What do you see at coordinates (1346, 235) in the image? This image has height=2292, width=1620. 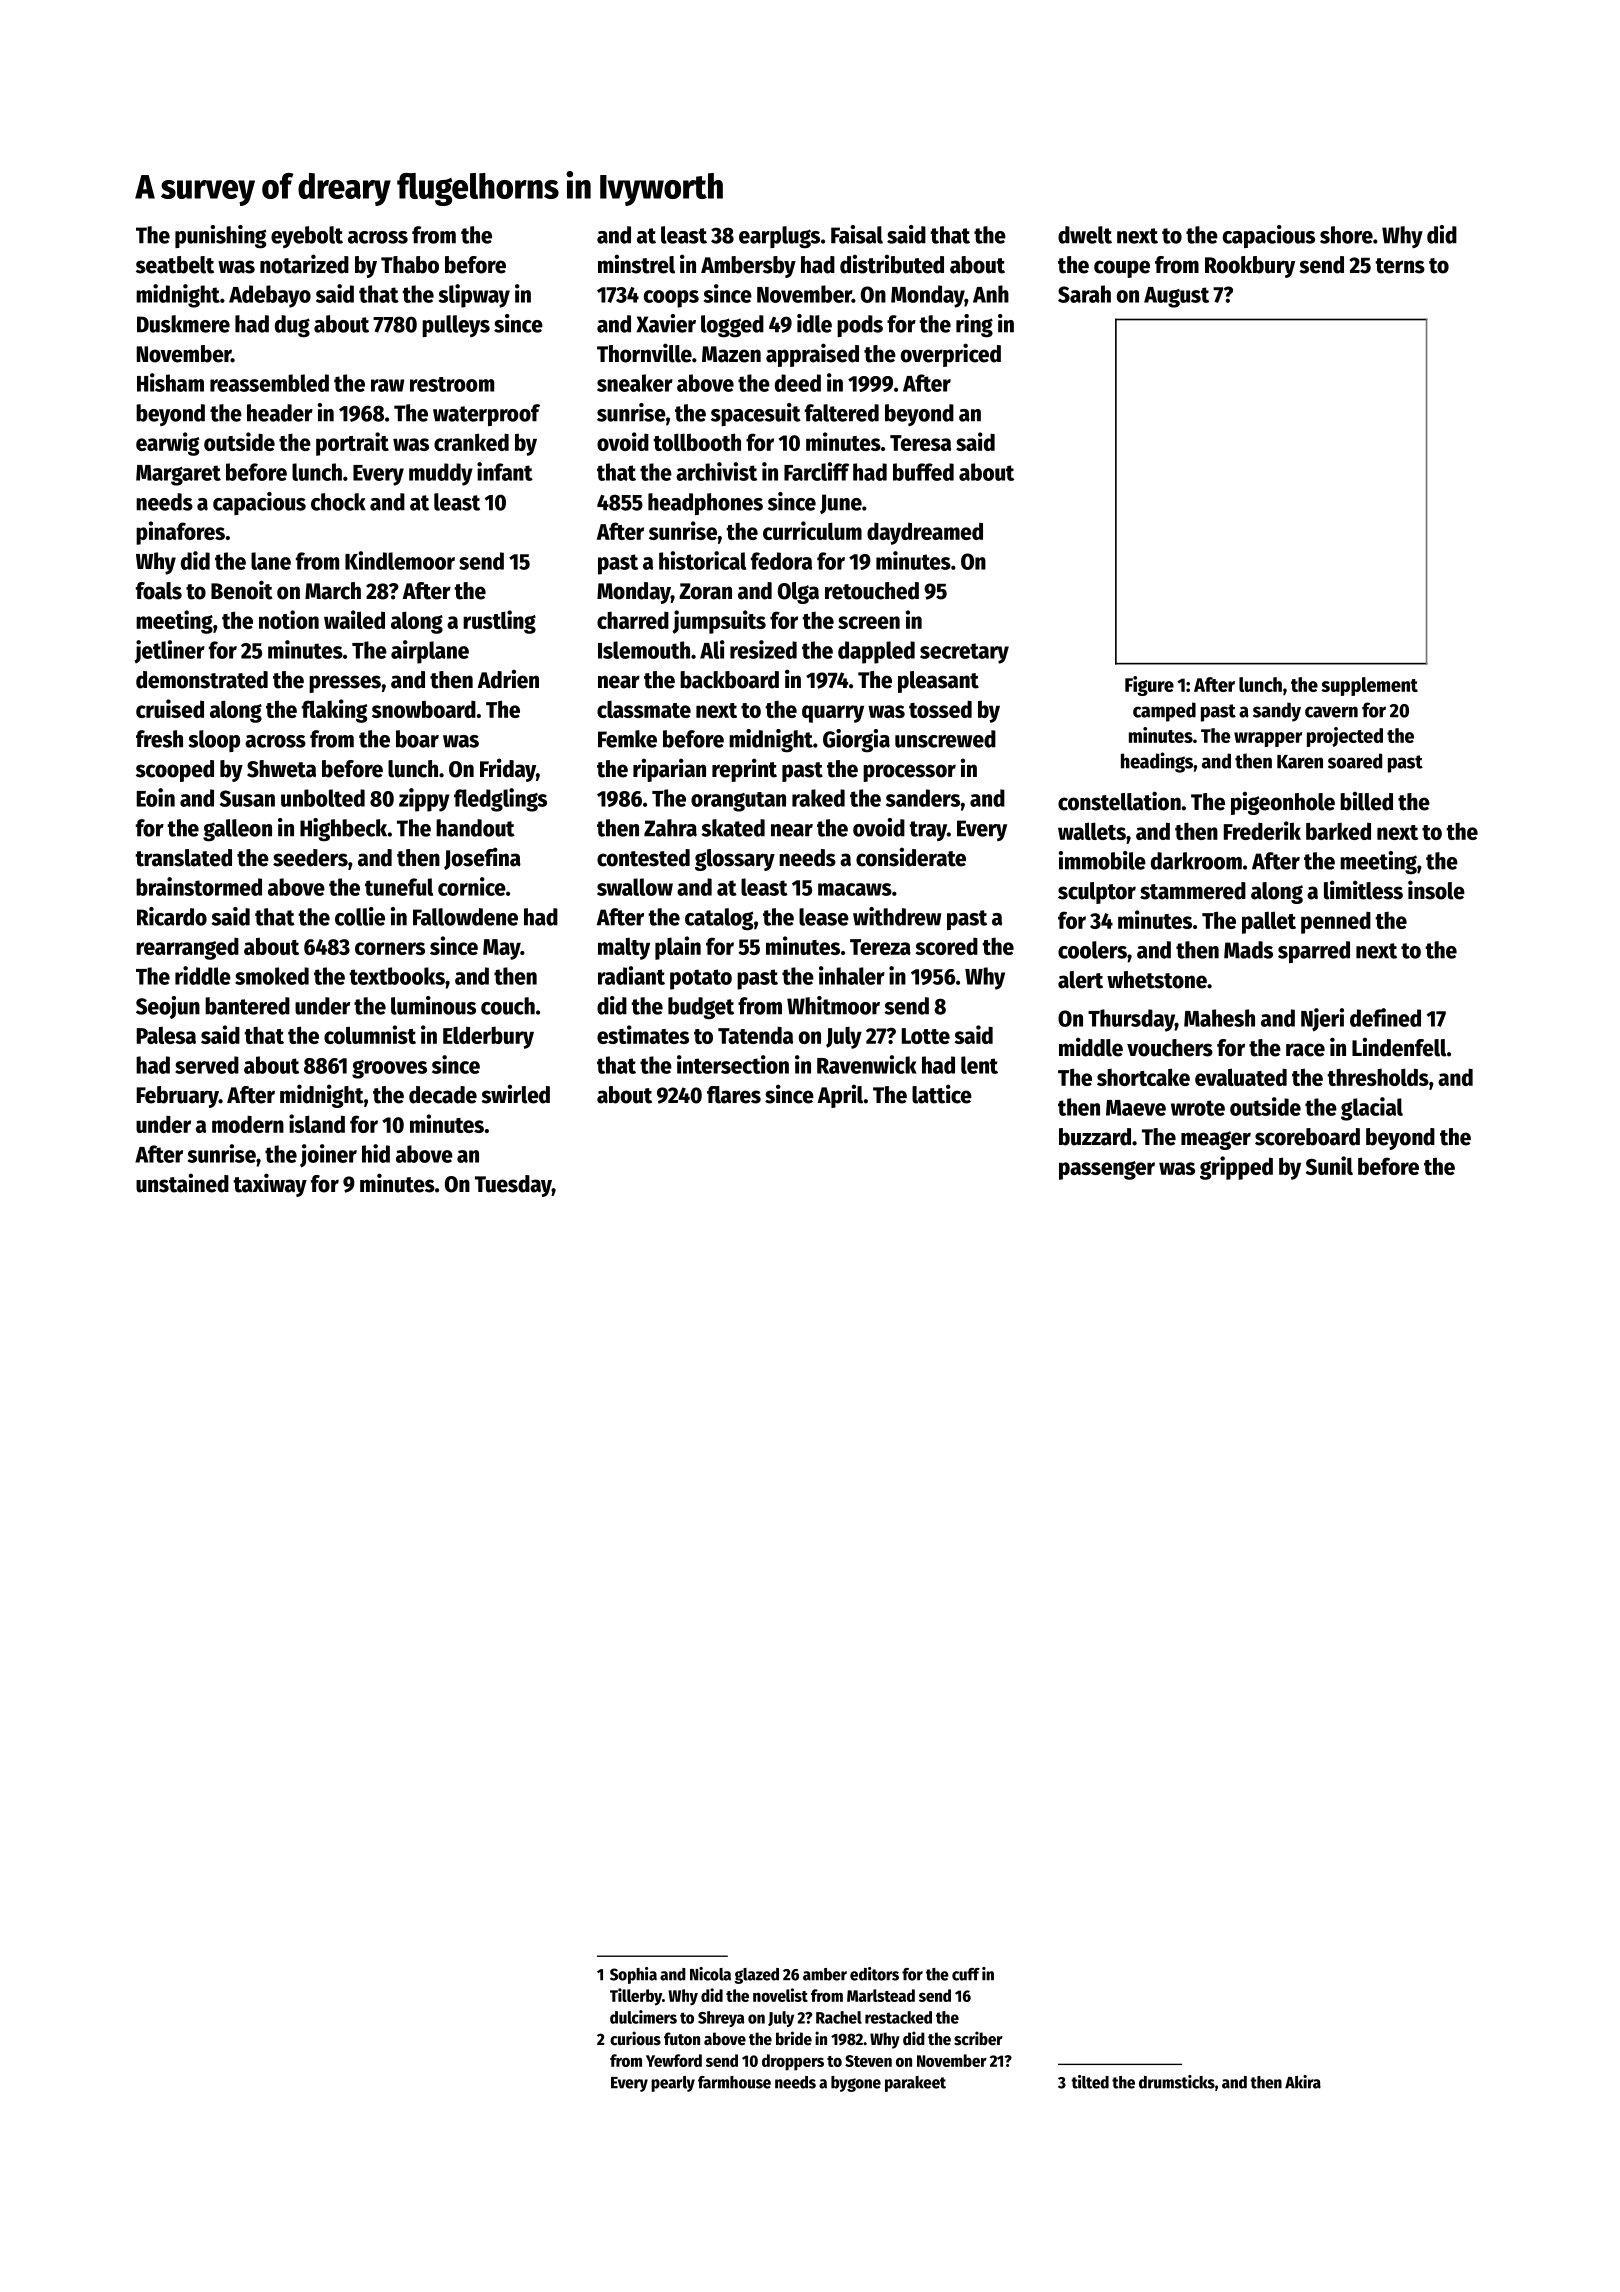 I see `shore` at bounding box center [1346, 235].
